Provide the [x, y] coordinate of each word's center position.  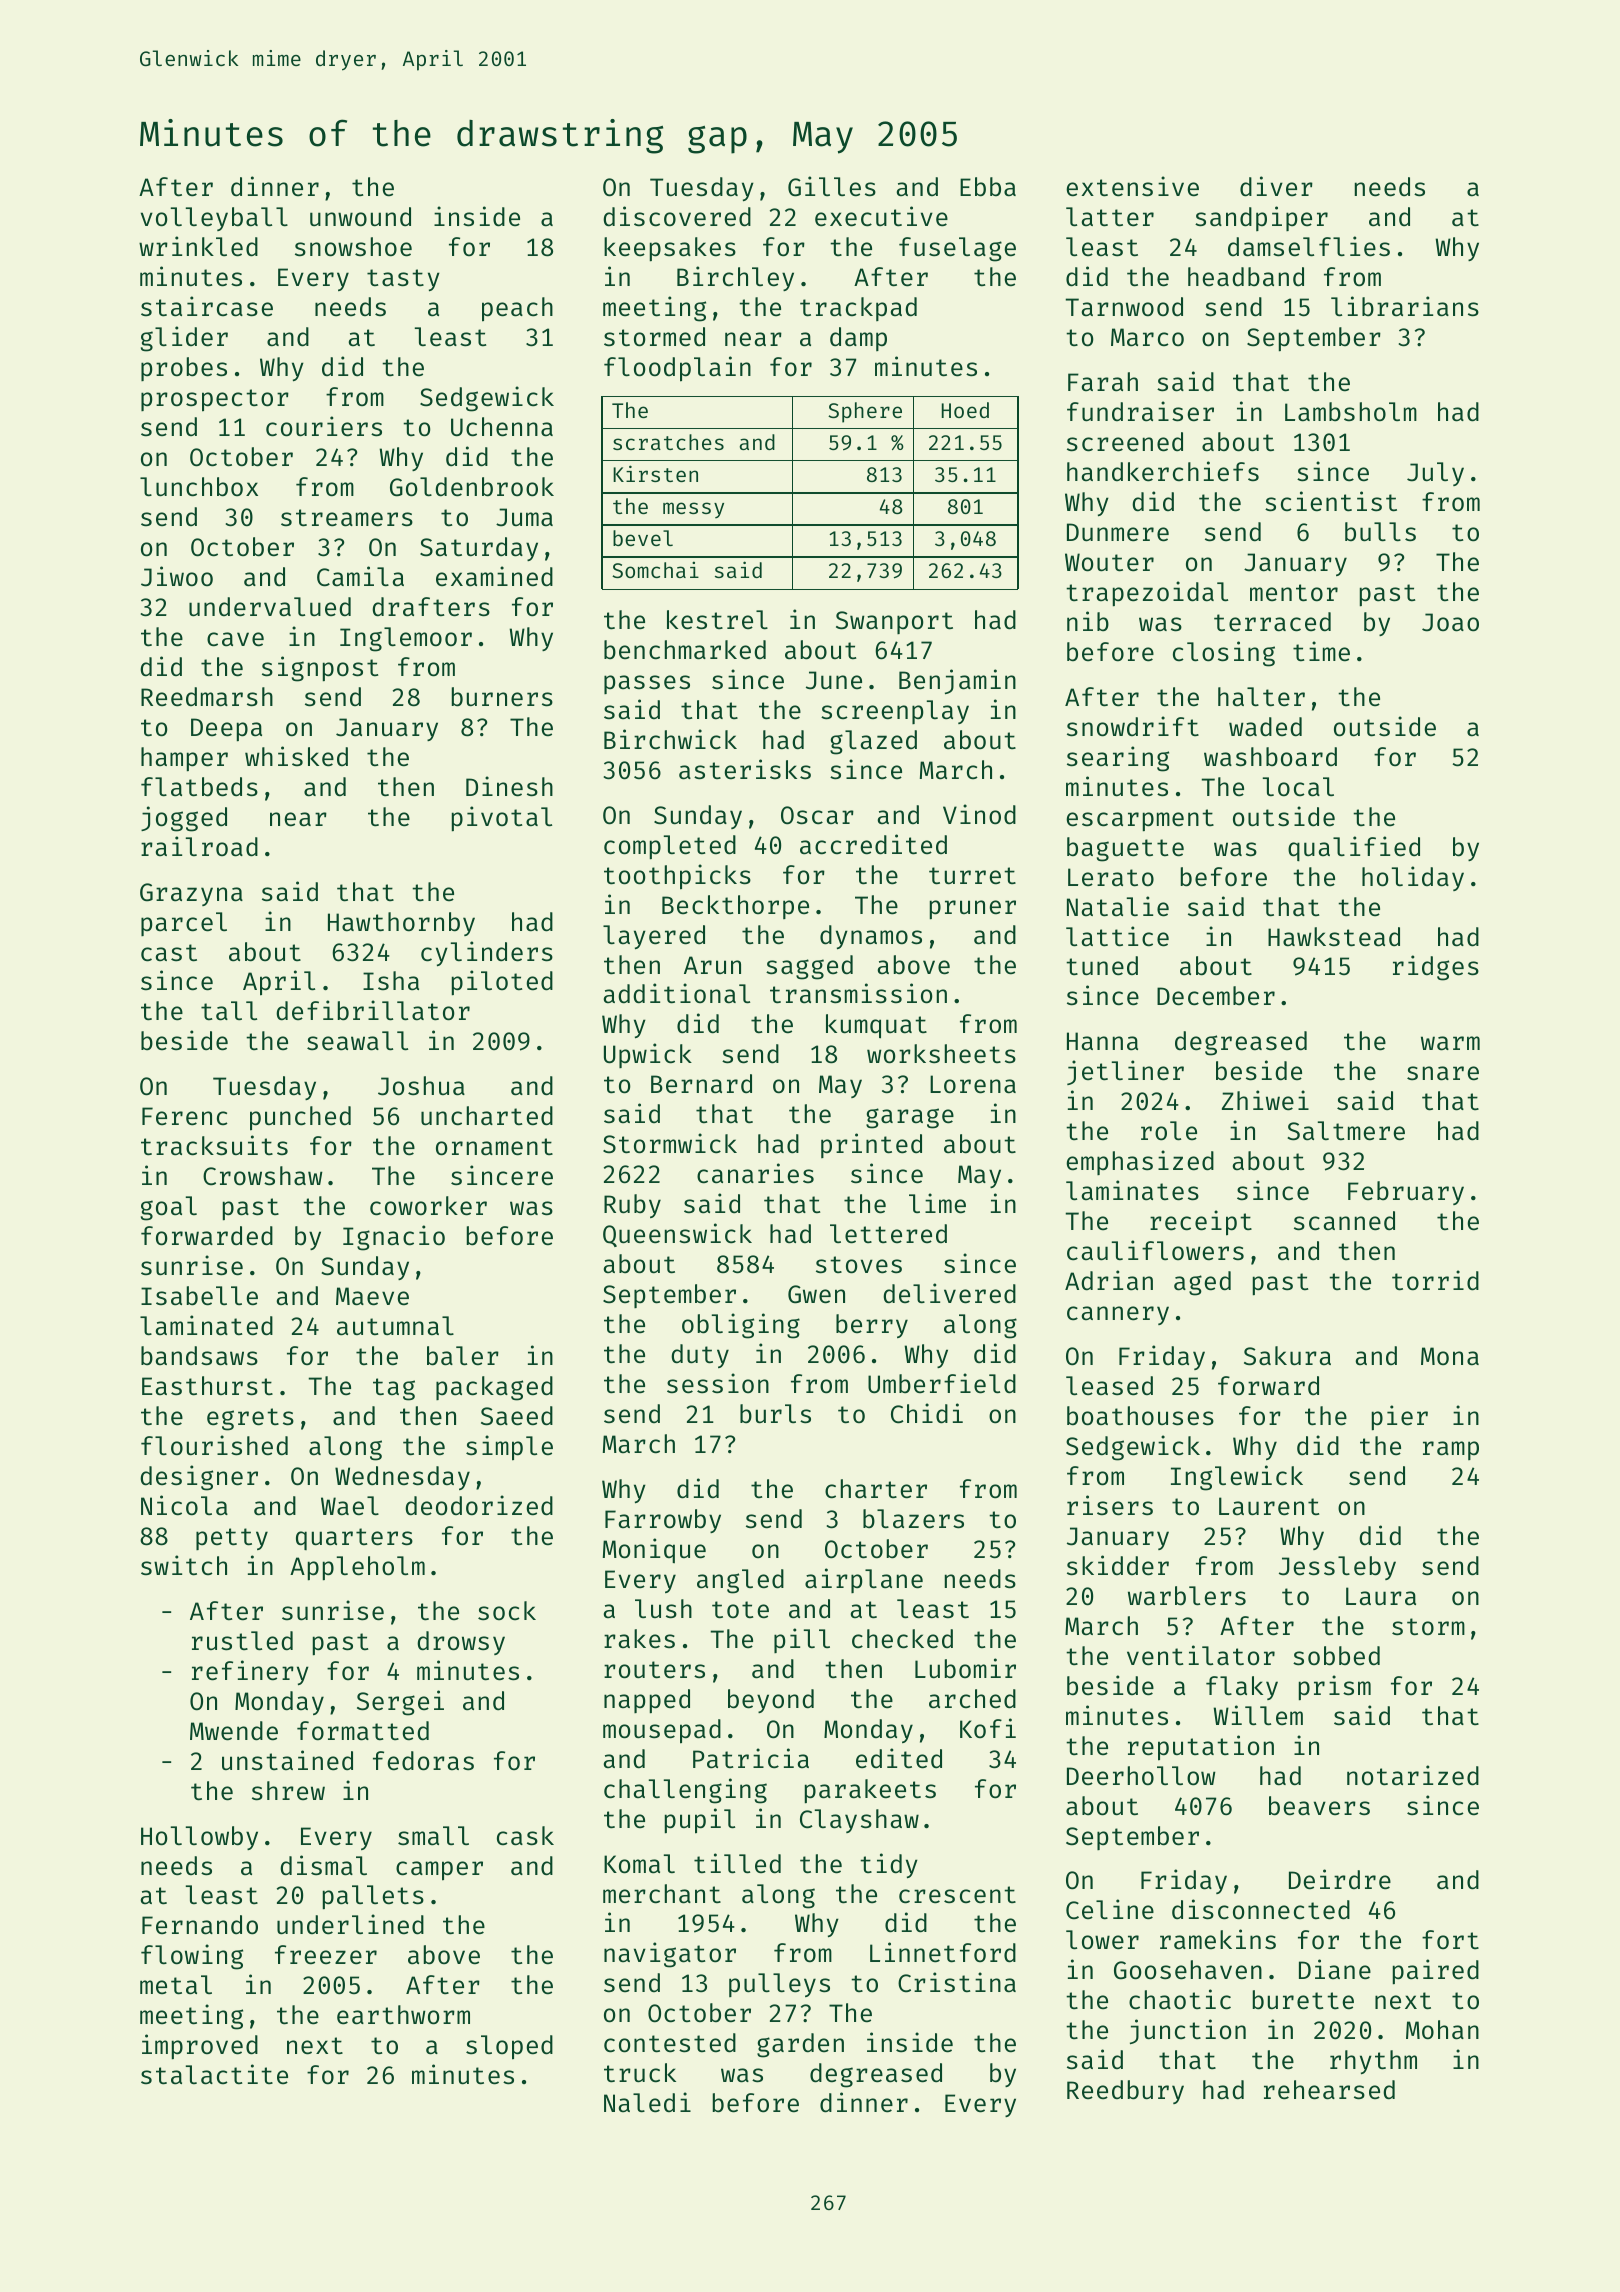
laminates [1132, 1190]
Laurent [1269, 1506]
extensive [1133, 186]
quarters [354, 1539]
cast [169, 953]
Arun [712, 965]
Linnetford [943, 1952]
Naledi [647, 2102]
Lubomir [965, 1668]
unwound [360, 217]
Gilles [832, 186]
